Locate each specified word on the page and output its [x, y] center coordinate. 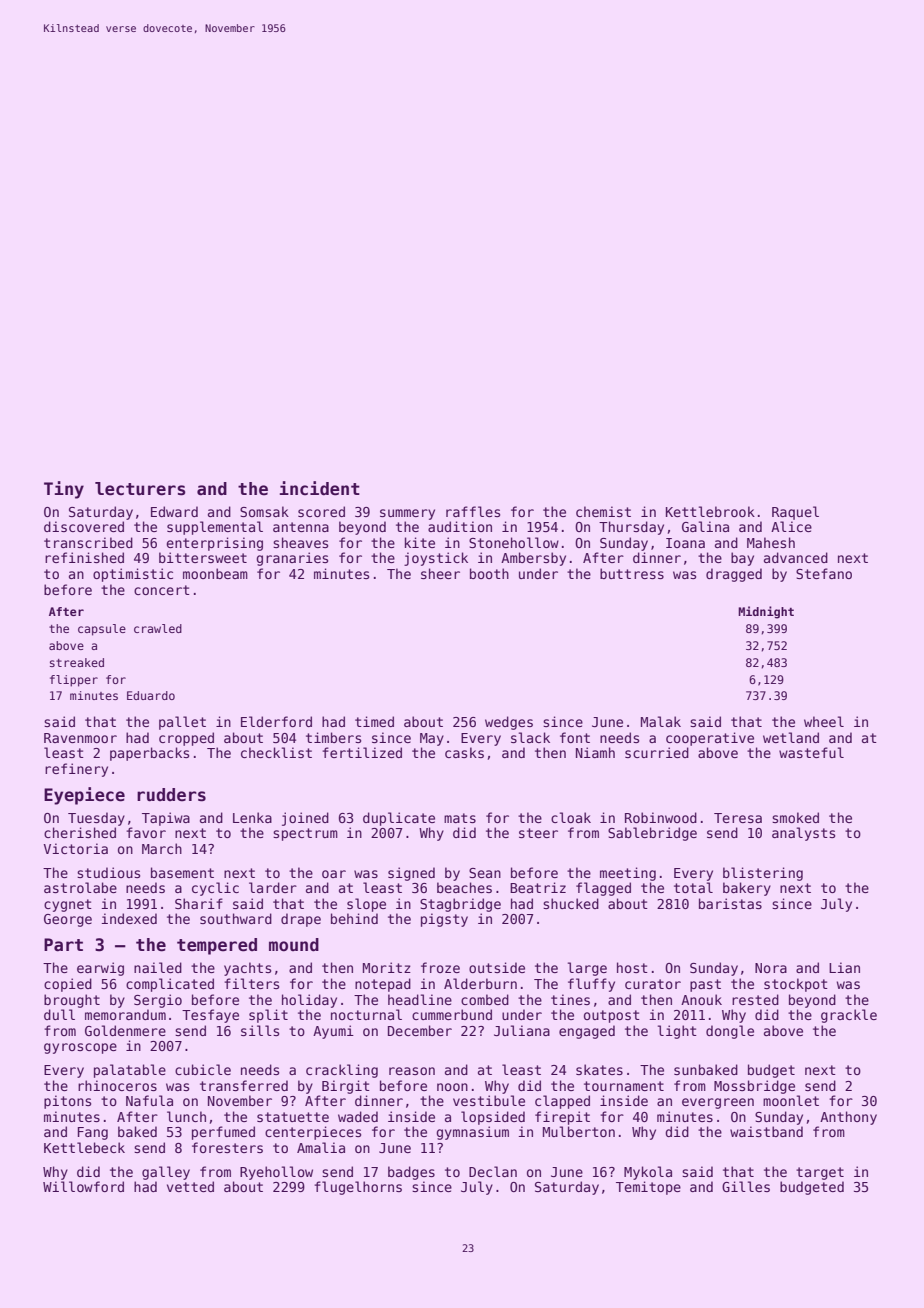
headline [420, 999]
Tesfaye [210, 1016]
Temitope [648, 1188]
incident [319, 488]
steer [538, 833]
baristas [730, 903]
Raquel [795, 513]
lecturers [140, 489]
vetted [190, 1186]
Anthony [848, 1118]
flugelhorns [358, 1188]
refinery [76, 770]
